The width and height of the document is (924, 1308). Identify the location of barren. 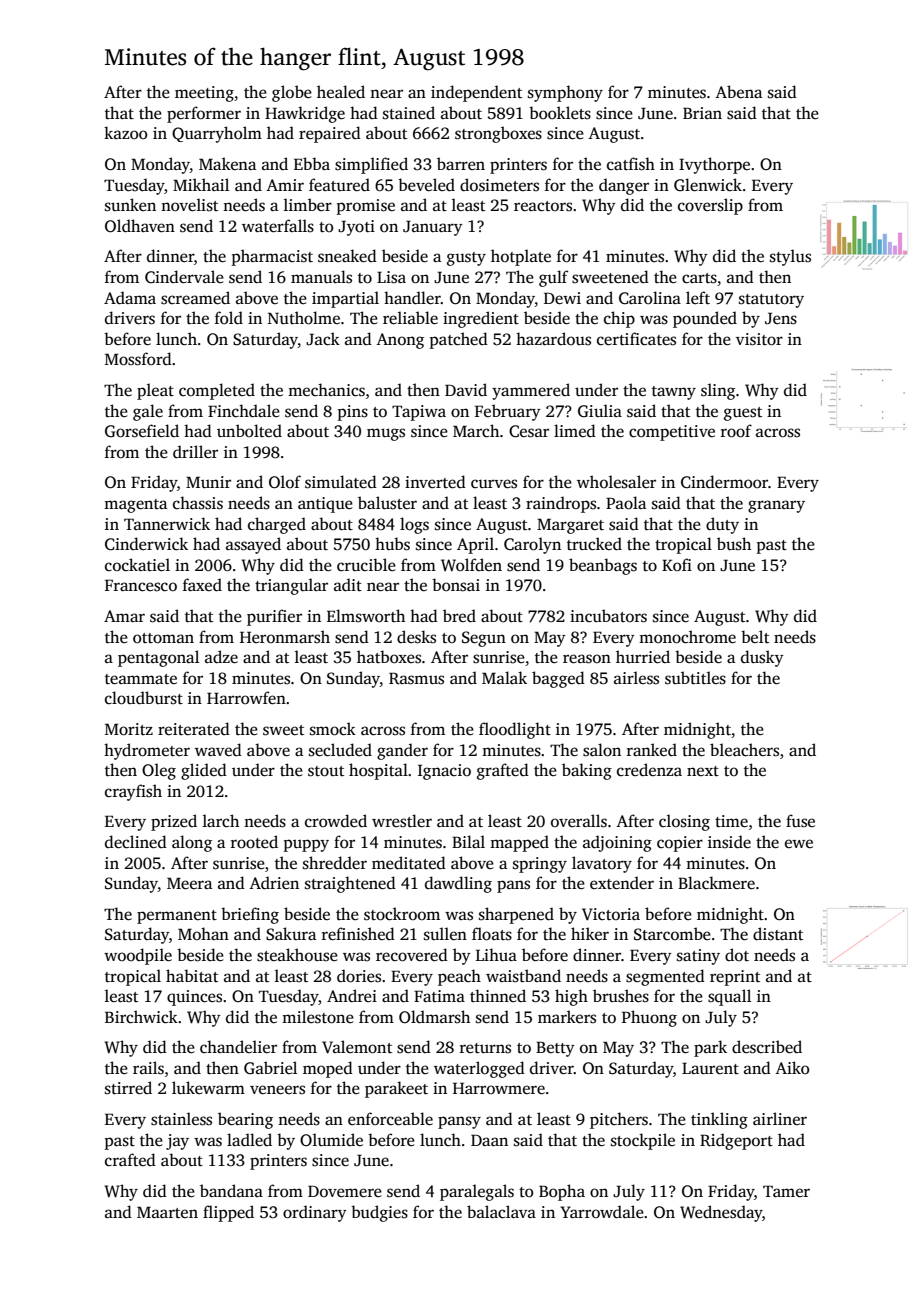
(461, 163).
